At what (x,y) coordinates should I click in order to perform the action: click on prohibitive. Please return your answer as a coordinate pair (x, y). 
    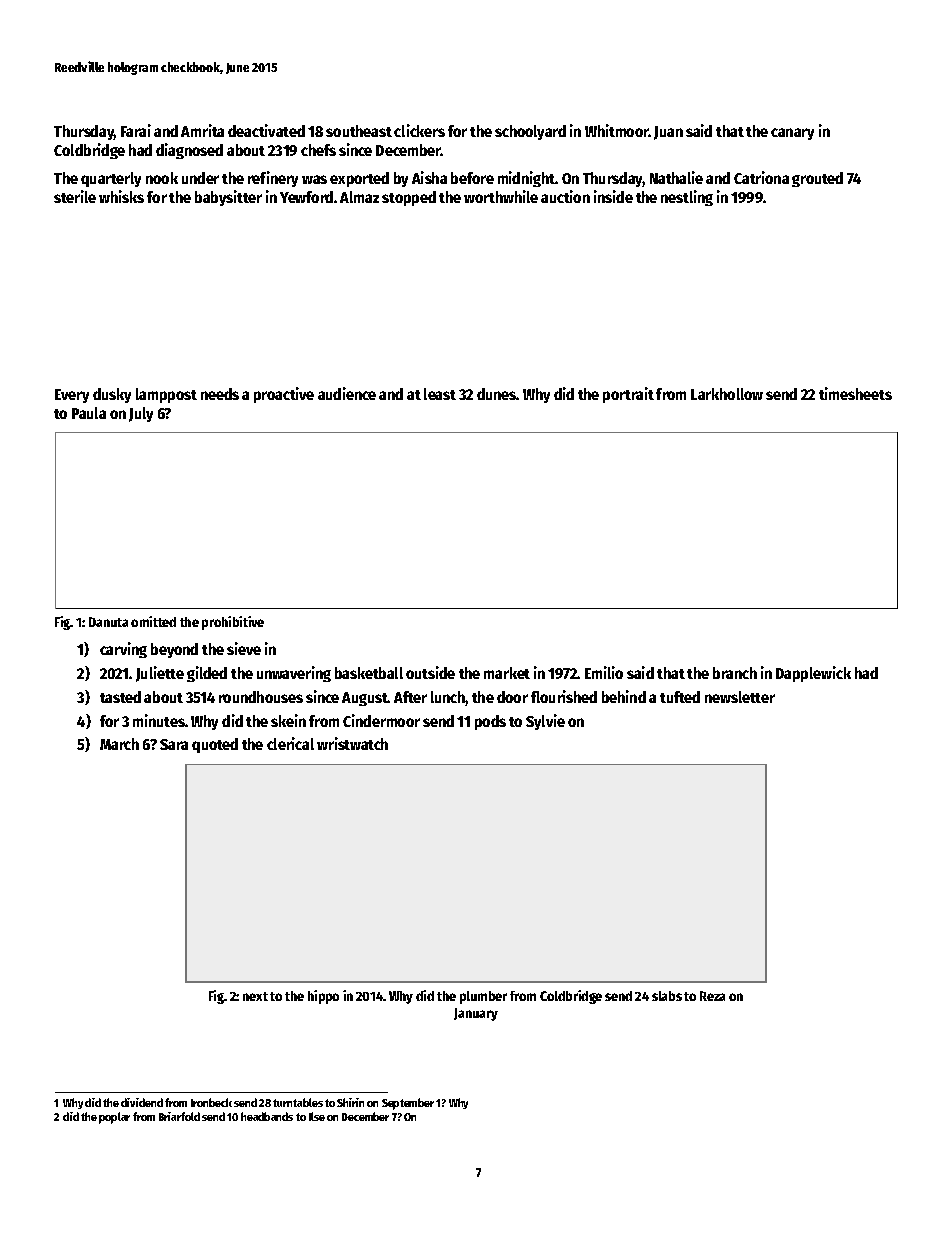
    Looking at the image, I should click on (233, 623).
